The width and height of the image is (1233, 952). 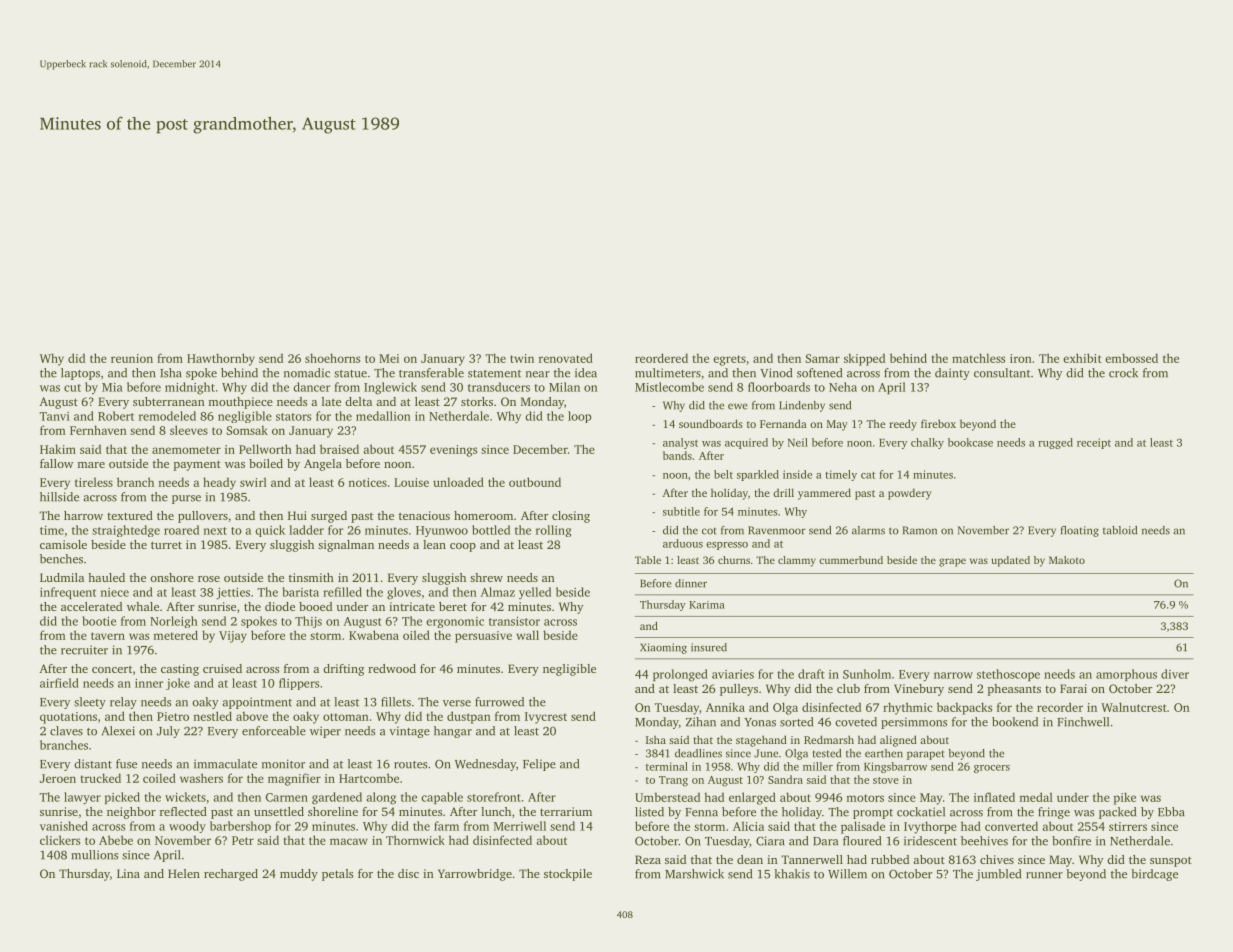 I want to click on harrow, so click(x=83, y=515).
